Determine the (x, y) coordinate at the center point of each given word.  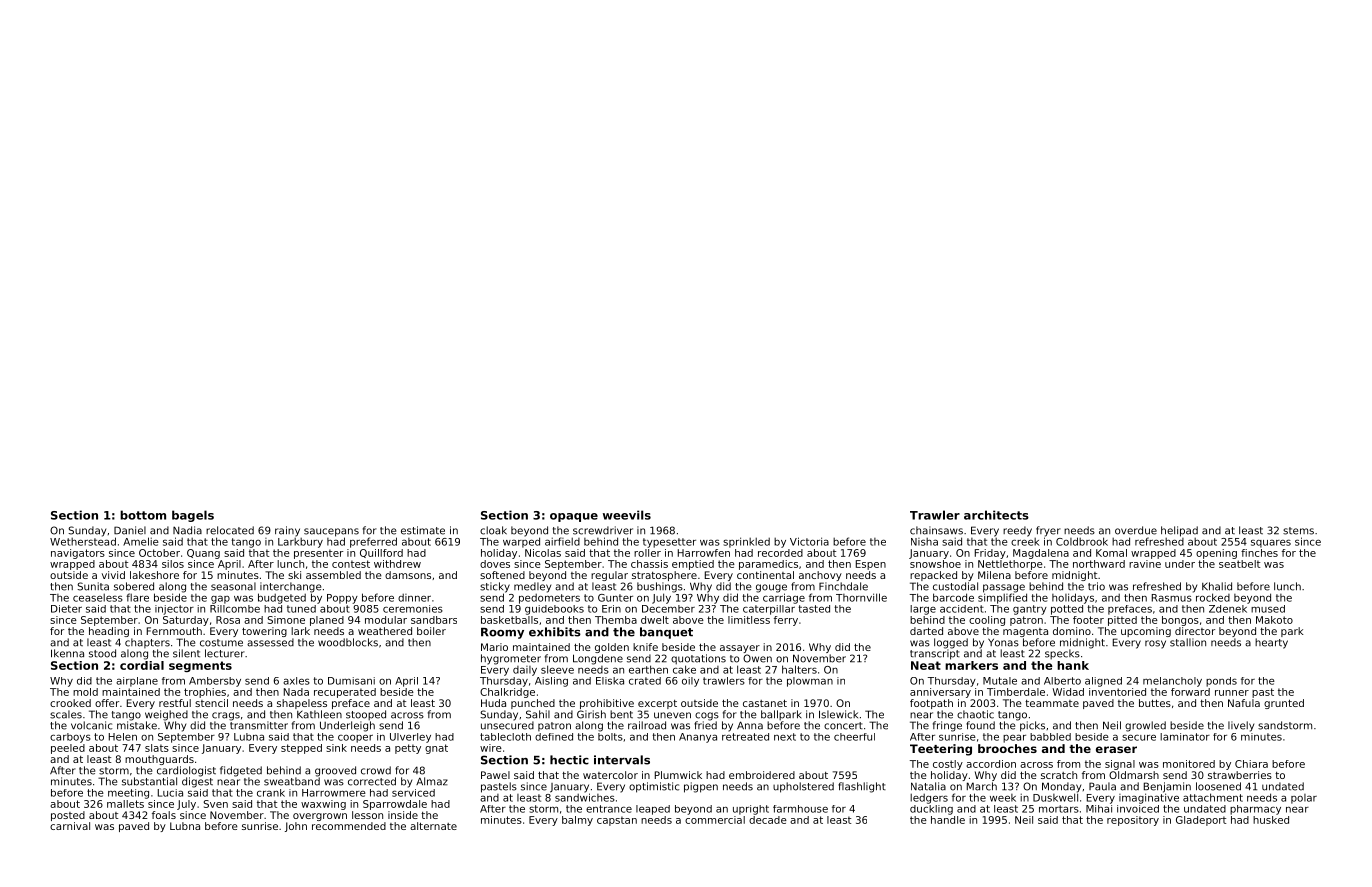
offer (107, 703)
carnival (70, 826)
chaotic (975, 714)
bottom (143, 515)
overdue (1136, 530)
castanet (765, 703)
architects (996, 515)
